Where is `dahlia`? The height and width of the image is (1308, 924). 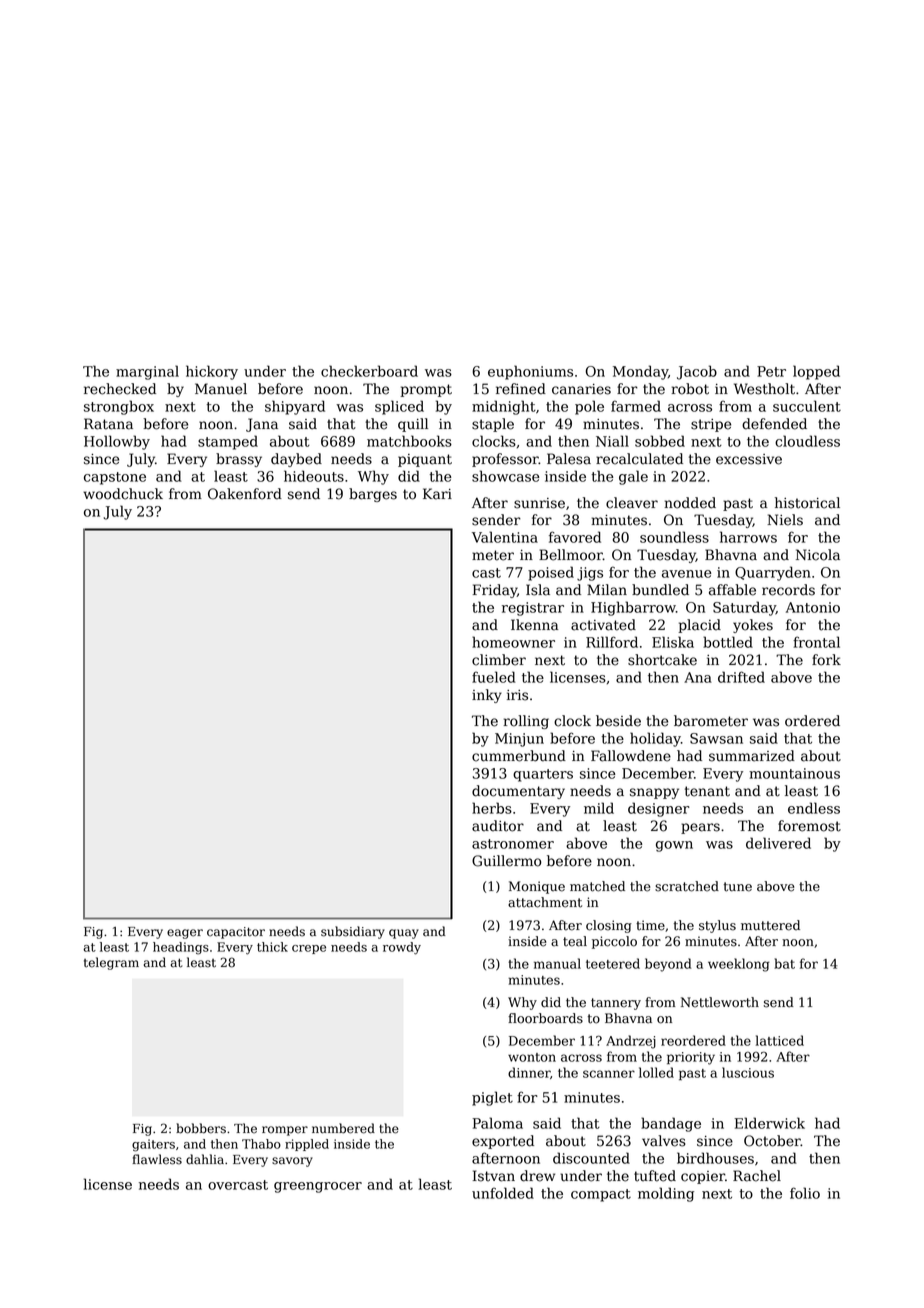
dahlia is located at coordinates (205, 1159).
